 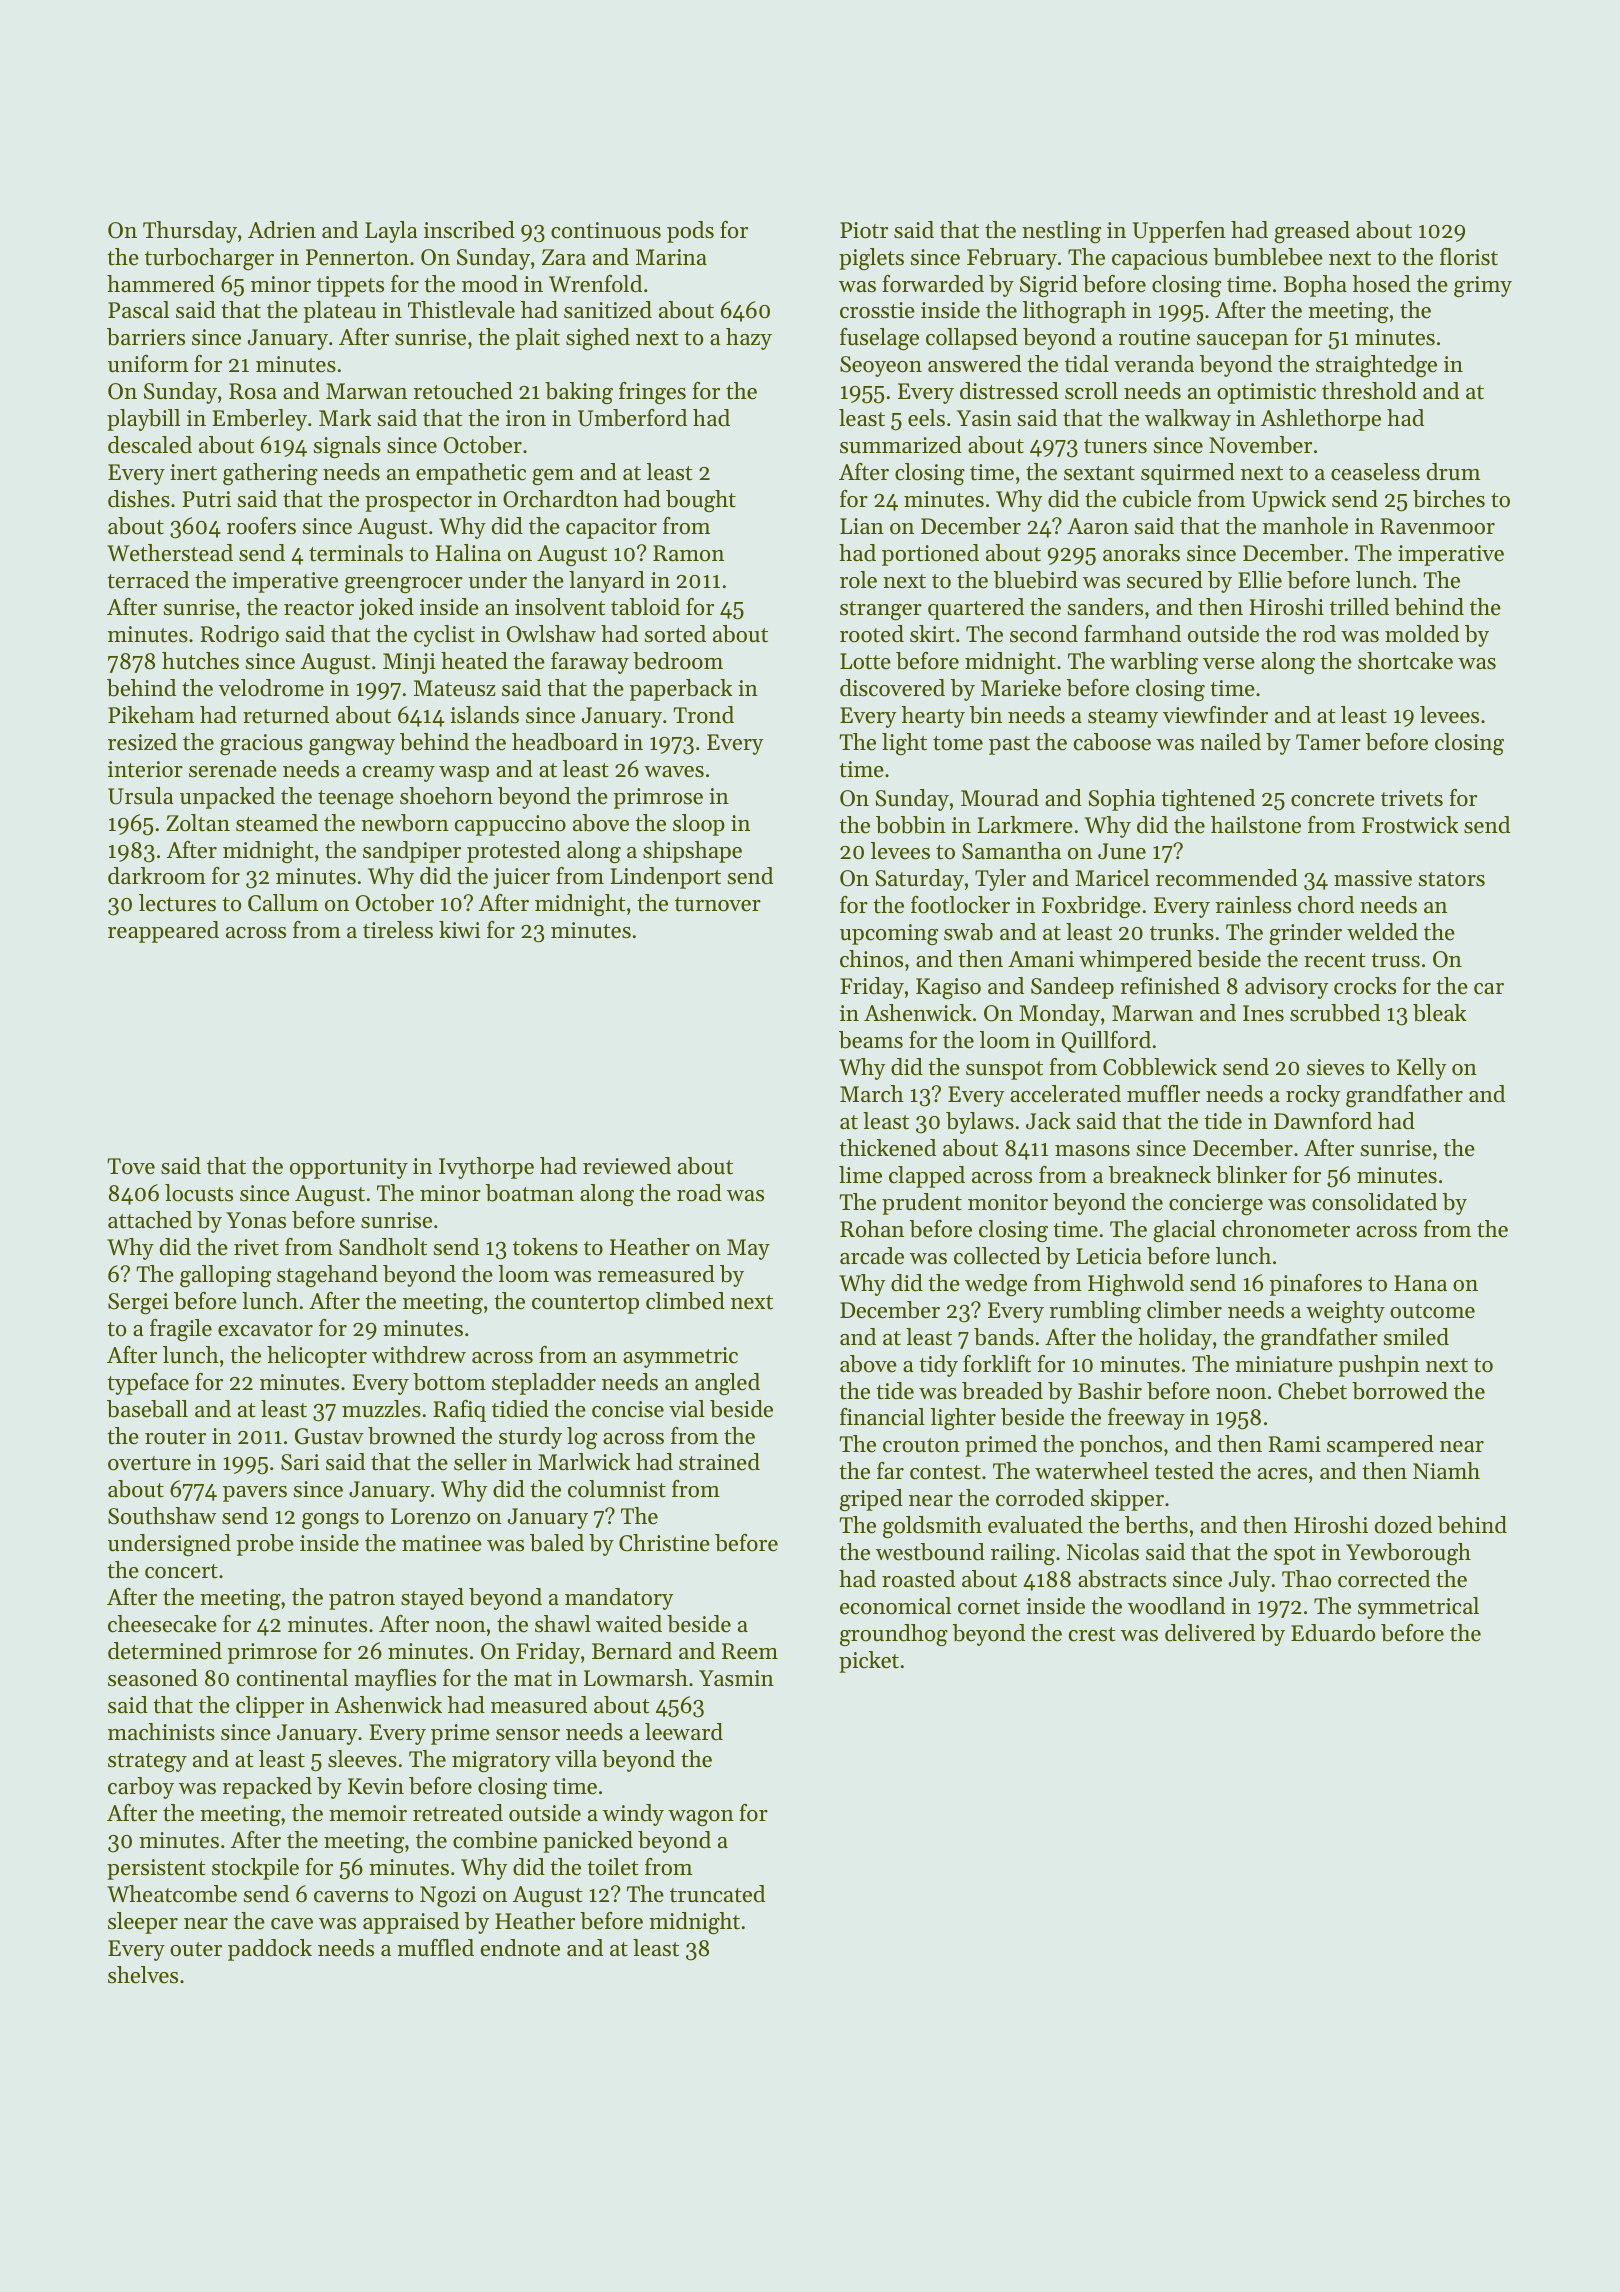 I want to click on Frostwick, so click(x=1410, y=825).
